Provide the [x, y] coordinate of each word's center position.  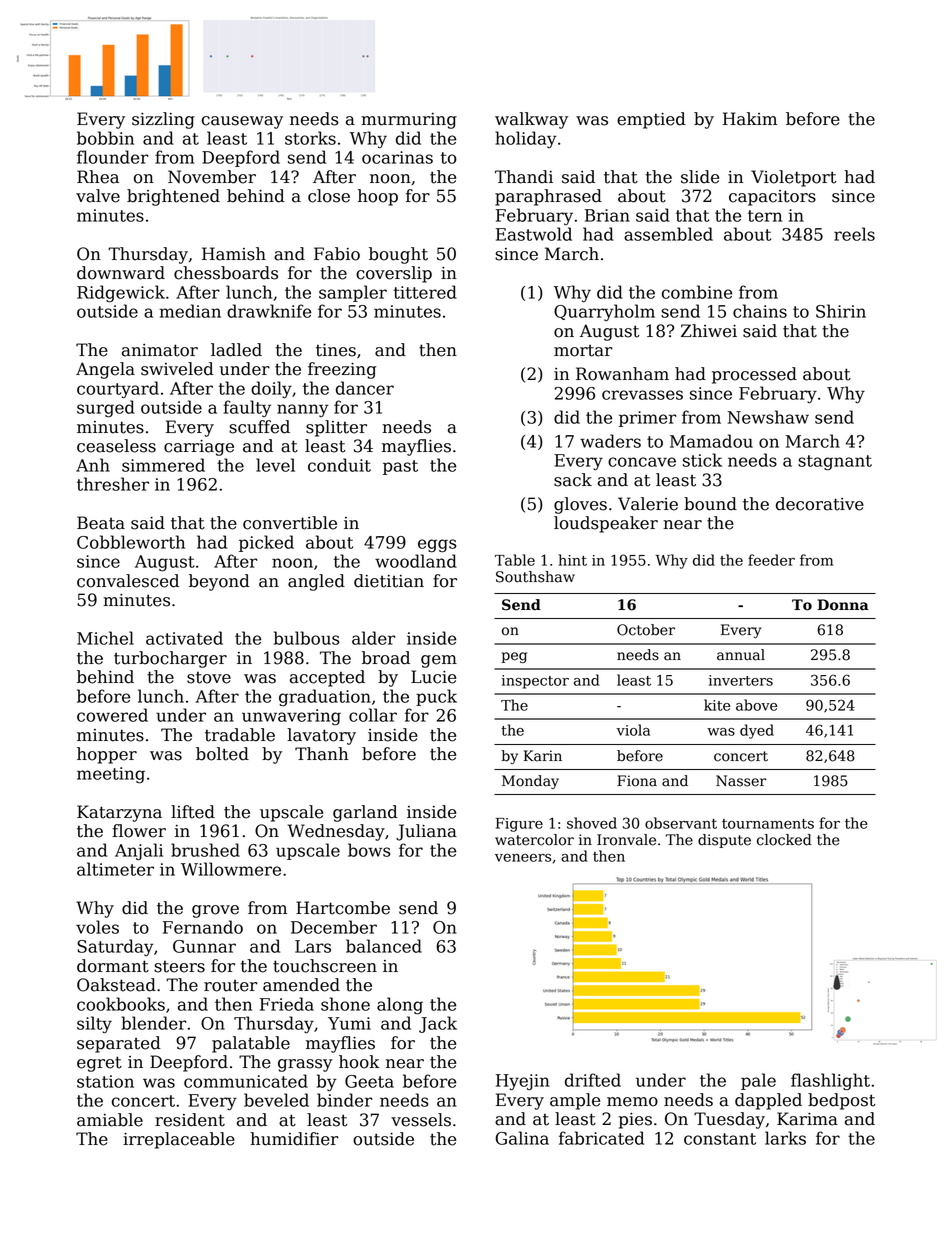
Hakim [750, 119]
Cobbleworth [131, 542]
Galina [522, 1138]
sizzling [163, 120]
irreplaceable [179, 1140]
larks [785, 1138]
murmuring [409, 121]
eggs [437, 546]
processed [754, 375]
